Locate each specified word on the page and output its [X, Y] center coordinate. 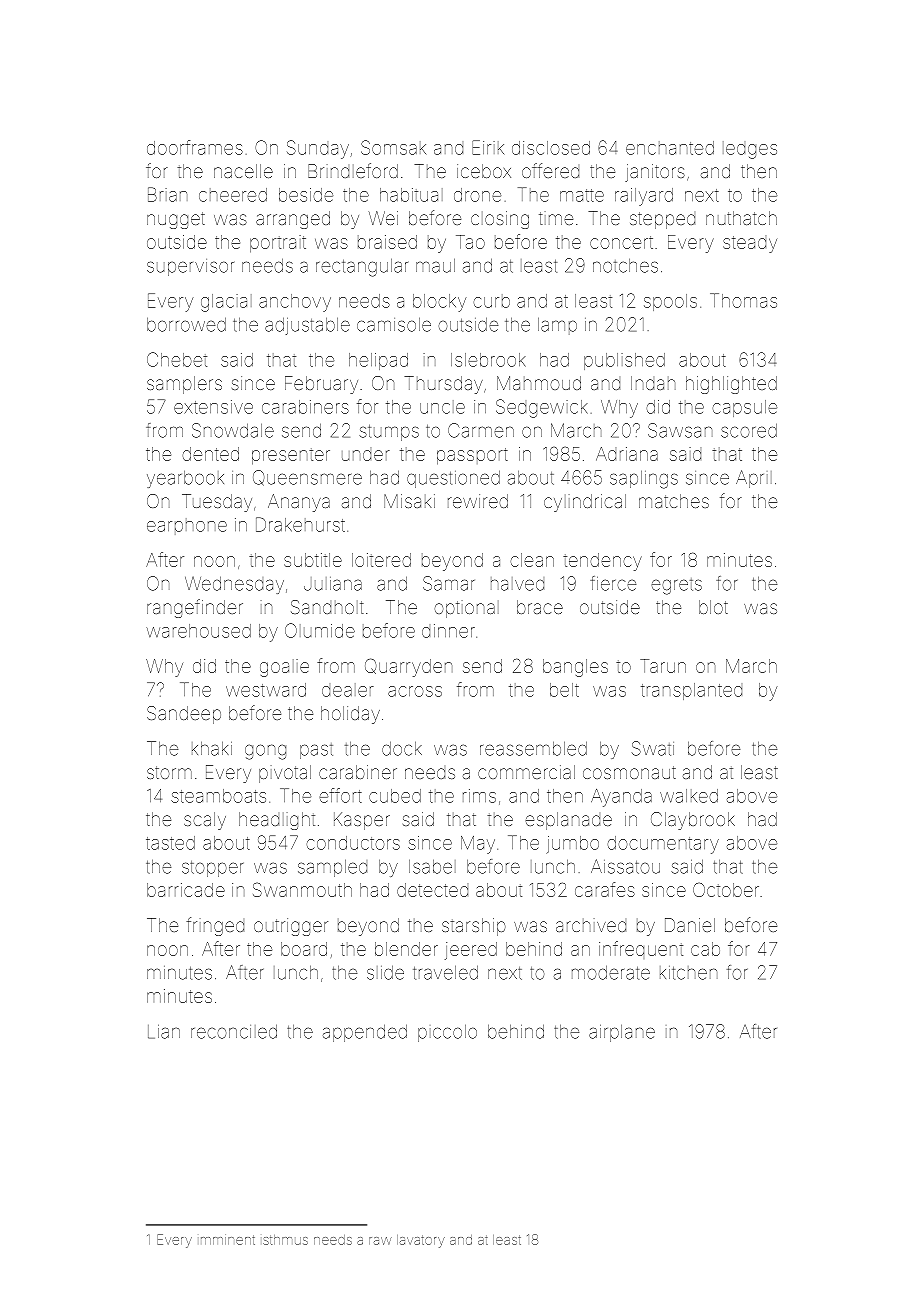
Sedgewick [542, 408]
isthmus [285, 1240]
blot [713, 607]
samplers [184, 385]
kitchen [689, 973]
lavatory [421, 1241]
